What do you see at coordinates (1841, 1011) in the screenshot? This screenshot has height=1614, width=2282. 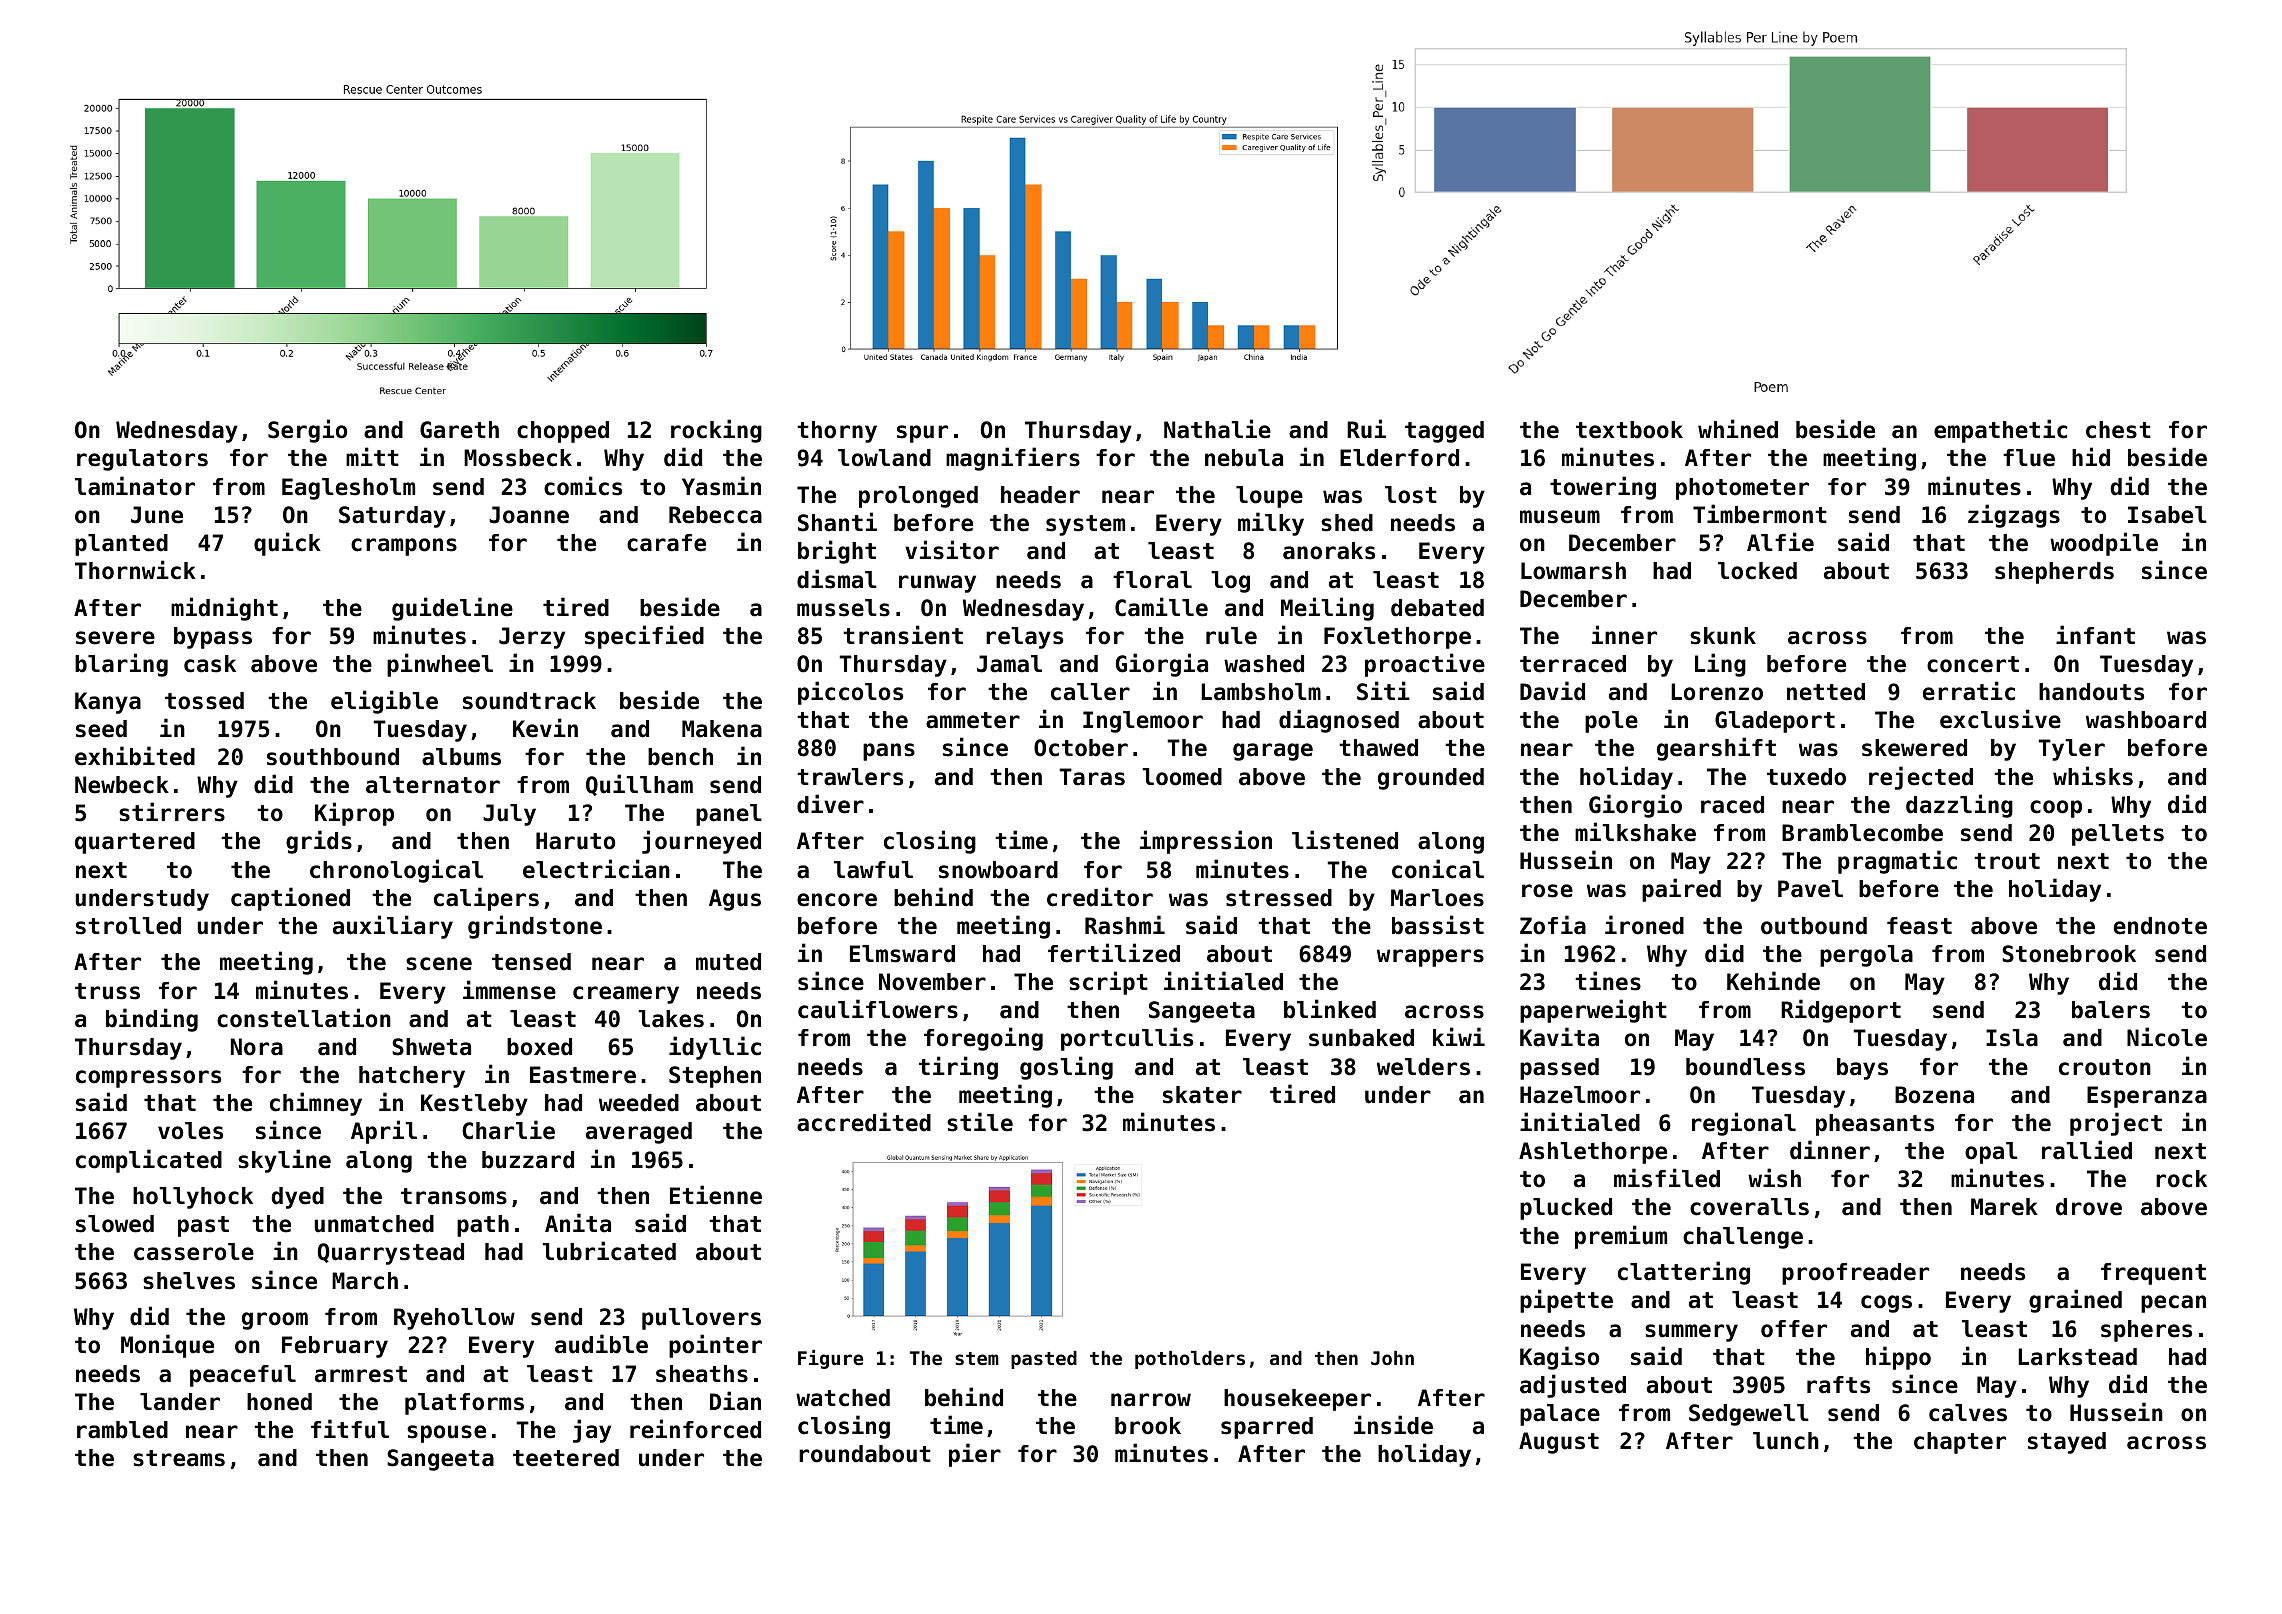 I see `Ridgeport` at bounding box center [1841, 1011].
